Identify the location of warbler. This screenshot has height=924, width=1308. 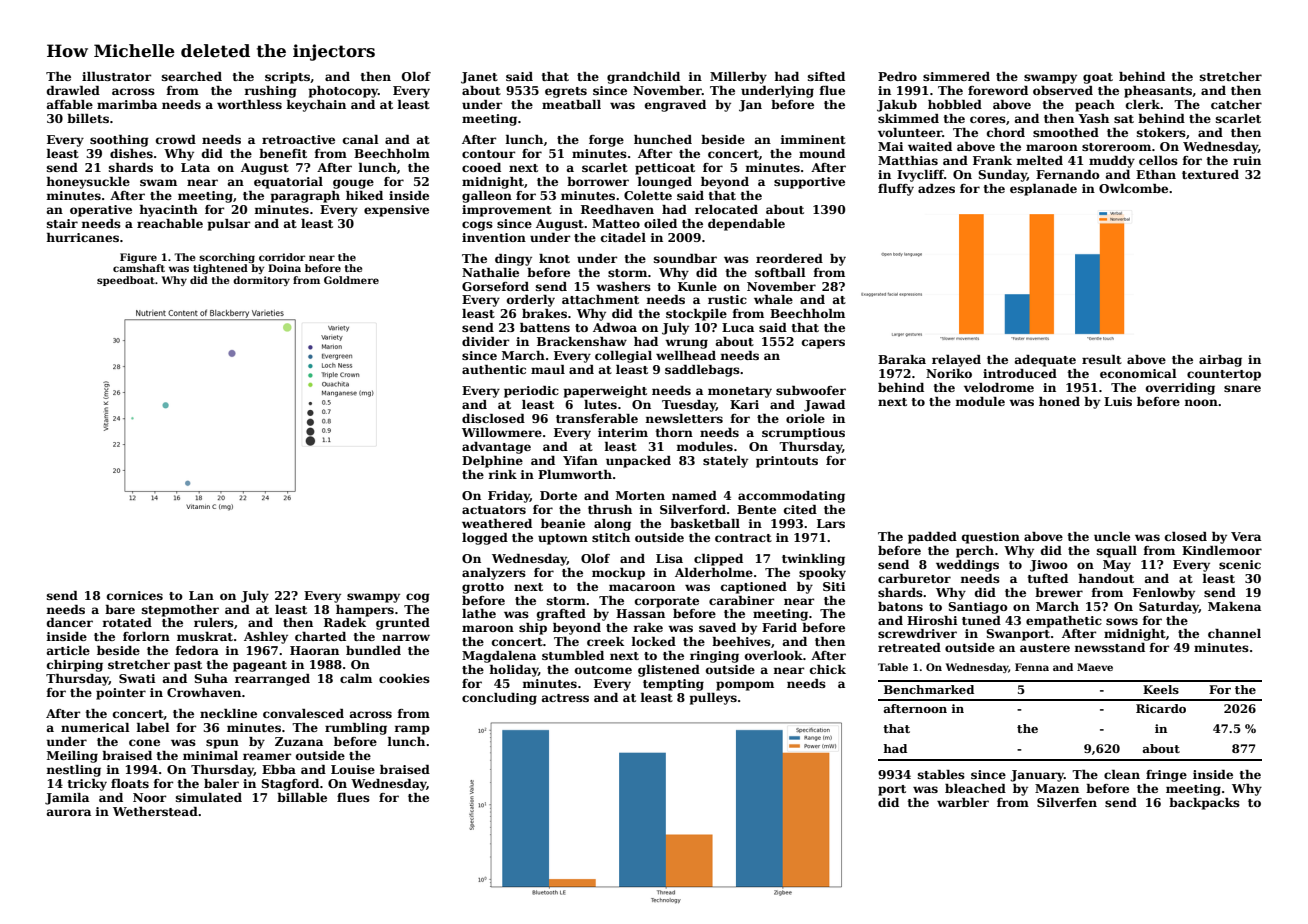
(963, 802).
